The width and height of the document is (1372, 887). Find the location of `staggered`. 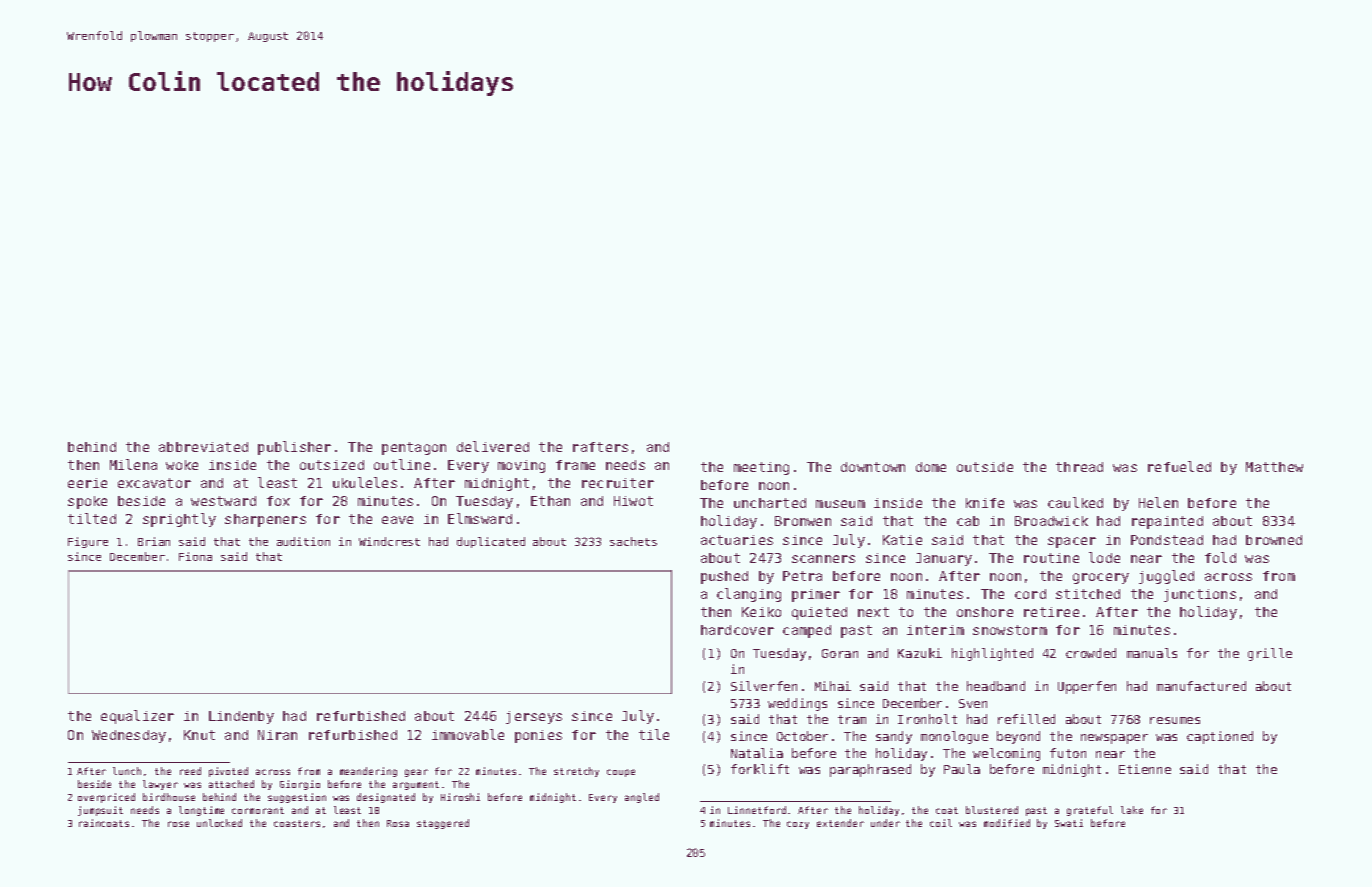

staggered is located at coordinates (443, 824).
